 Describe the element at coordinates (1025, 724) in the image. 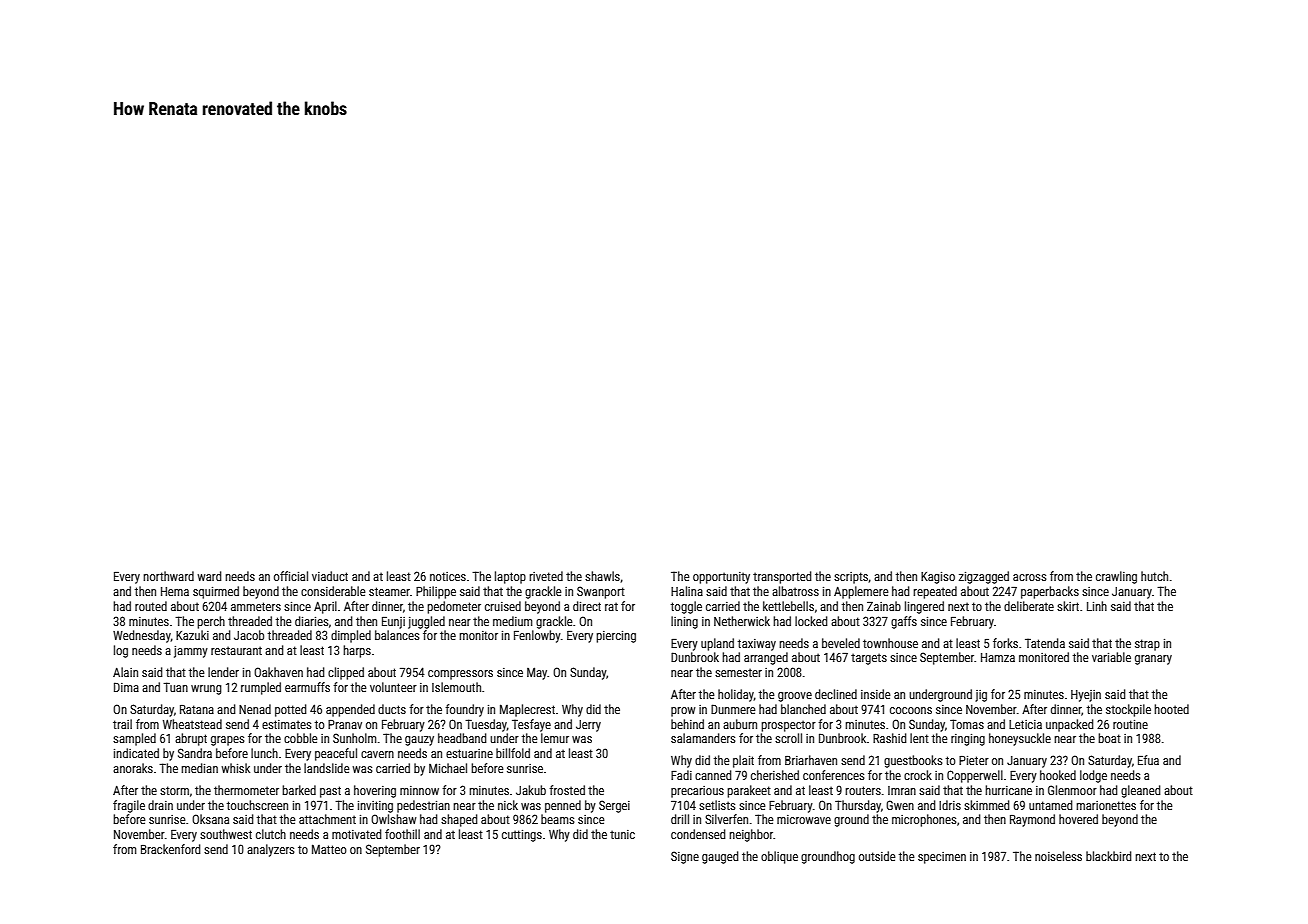

I see `Leticia` at that location.
